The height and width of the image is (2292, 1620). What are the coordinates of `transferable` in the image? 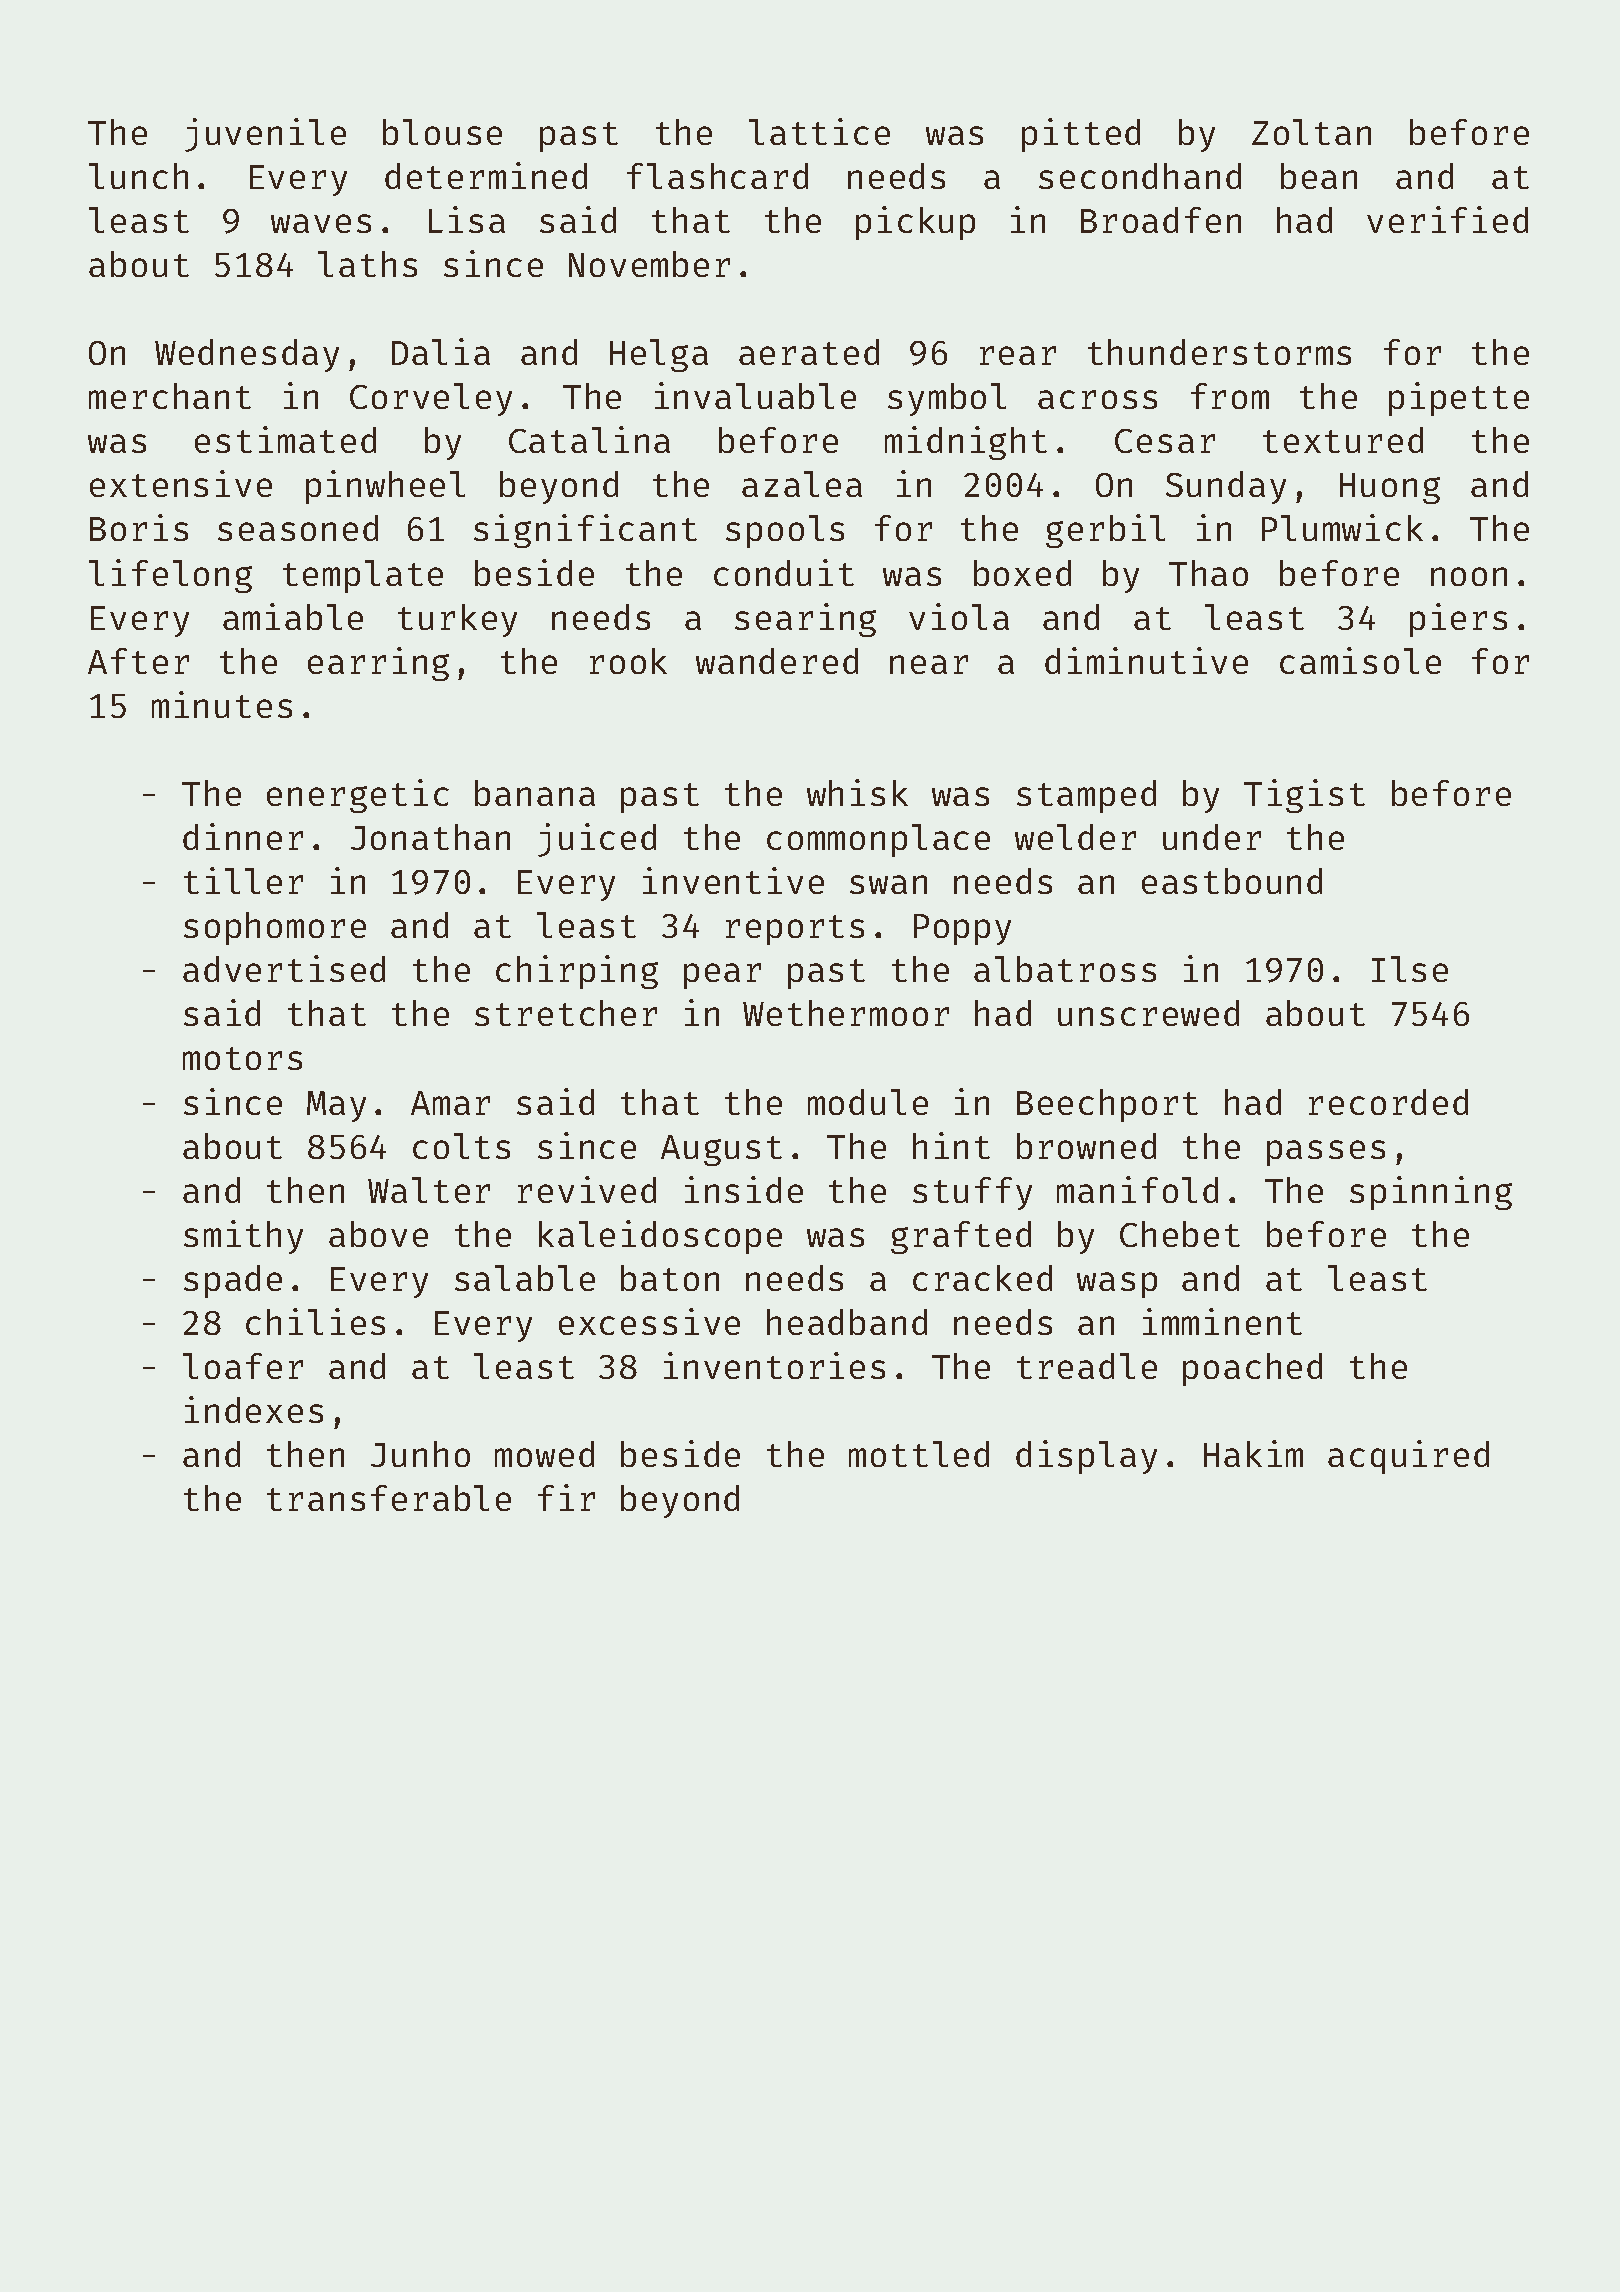 It's located at (389, 1498).
